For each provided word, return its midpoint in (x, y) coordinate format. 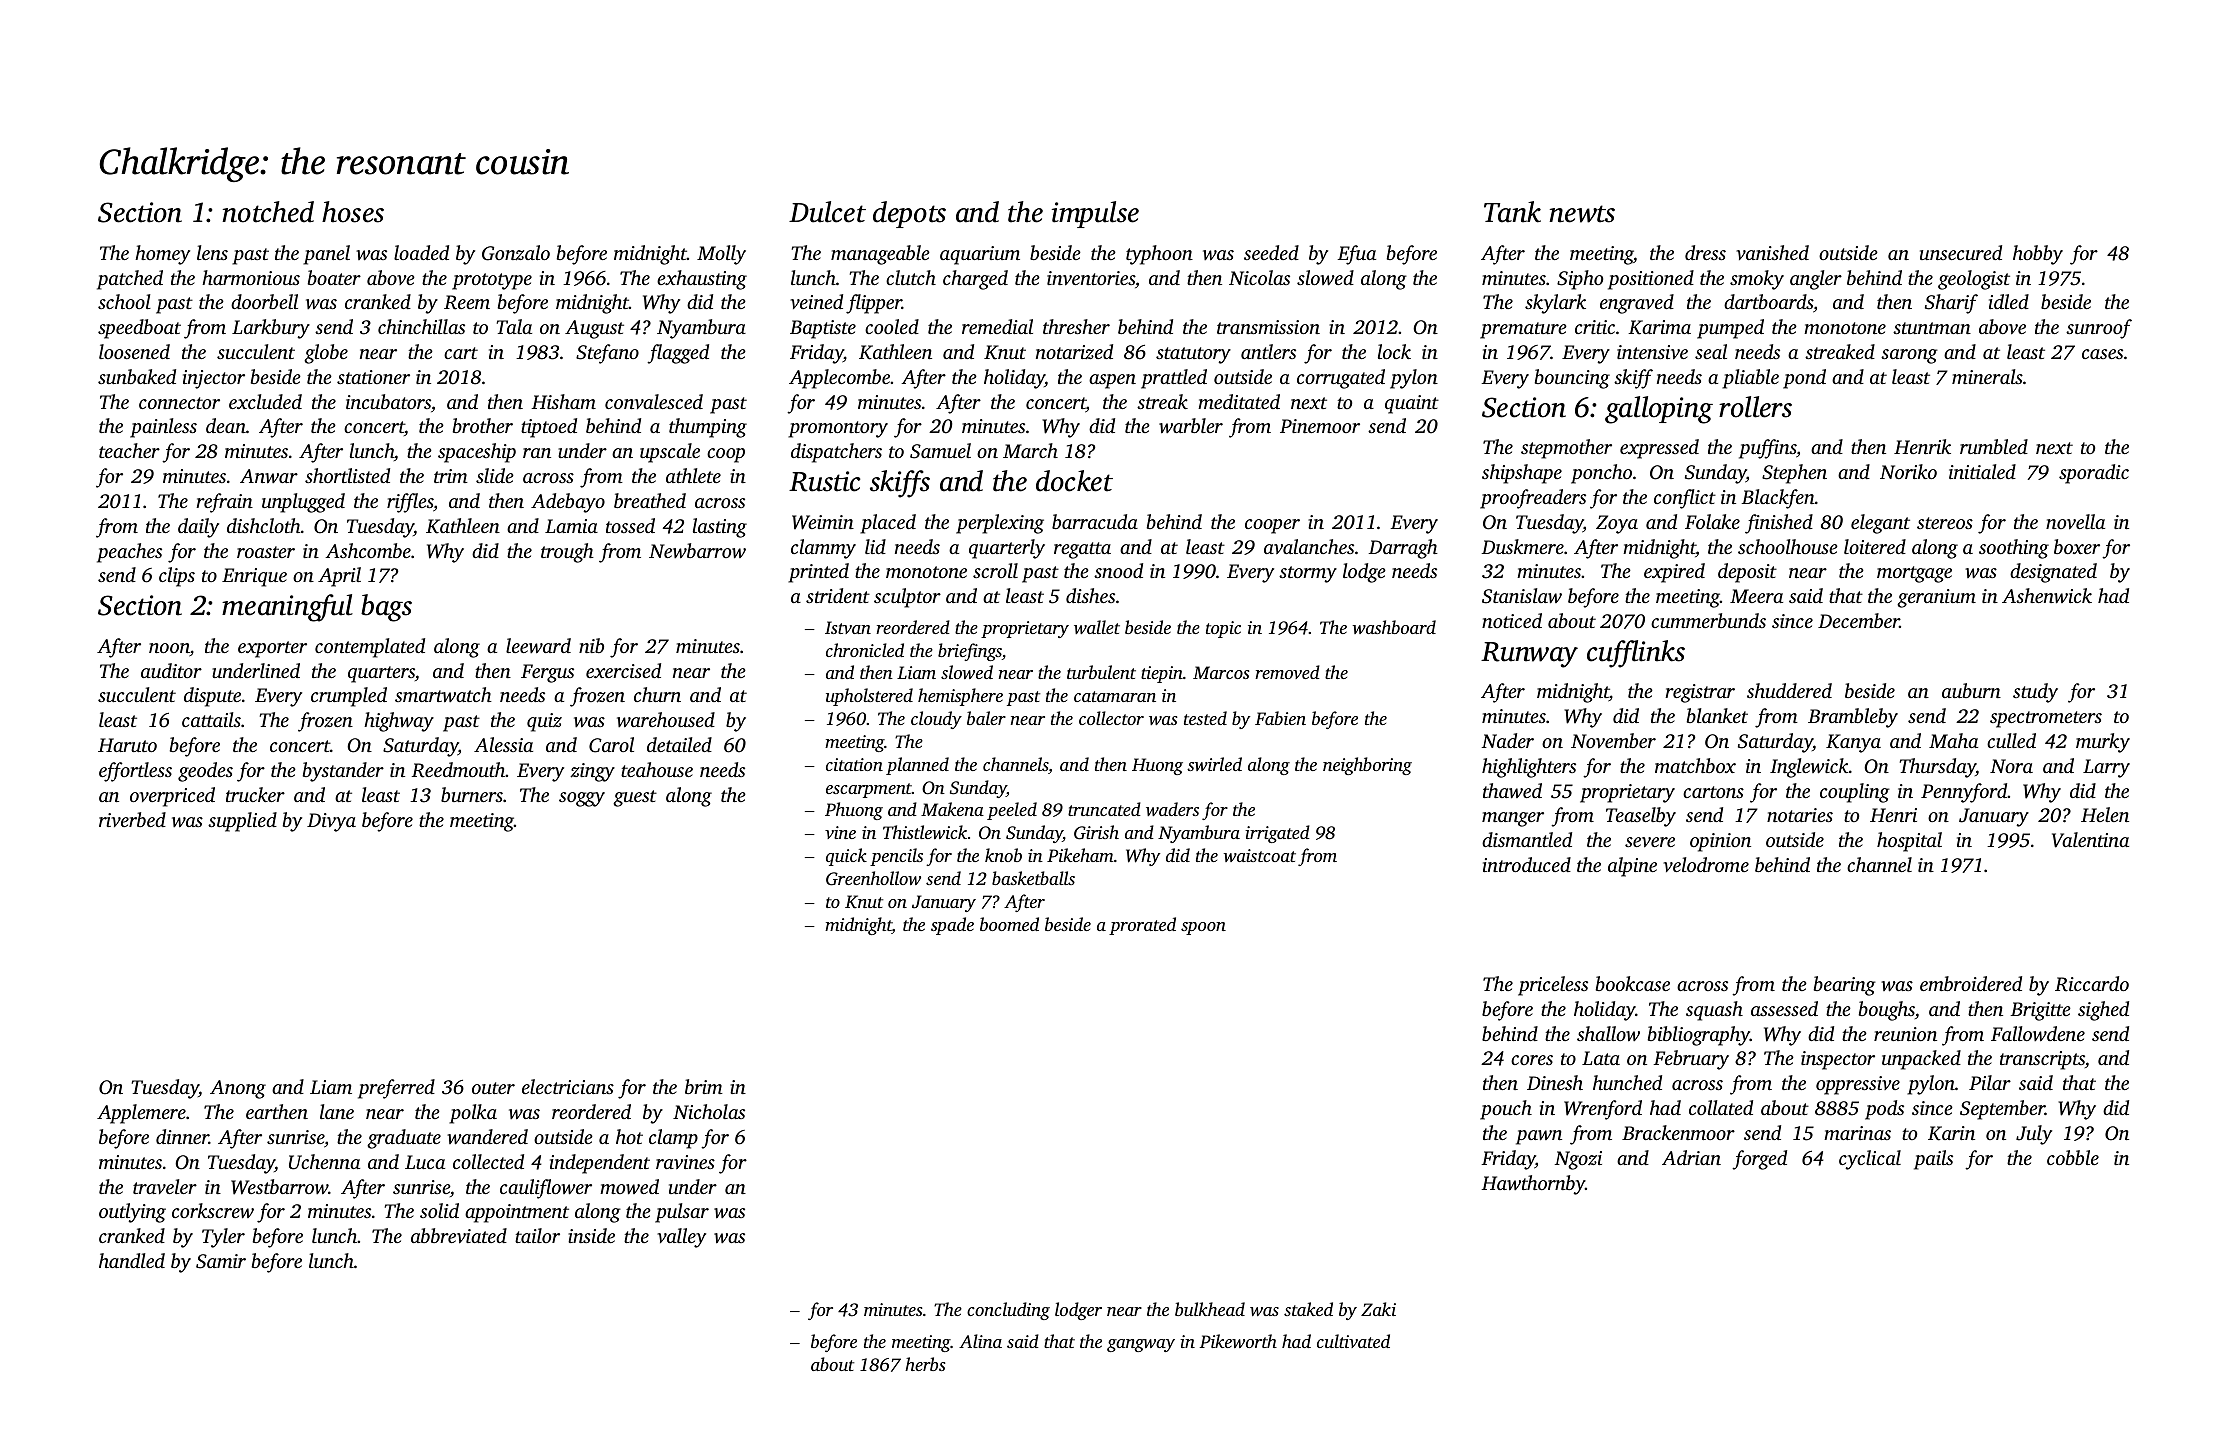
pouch (1506, 1110)
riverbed (132, 819)
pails (1933, 1160)
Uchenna (324, 1162)
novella (2075, 522)
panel (326, 255)
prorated (1142, 926)
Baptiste (823, 329)
